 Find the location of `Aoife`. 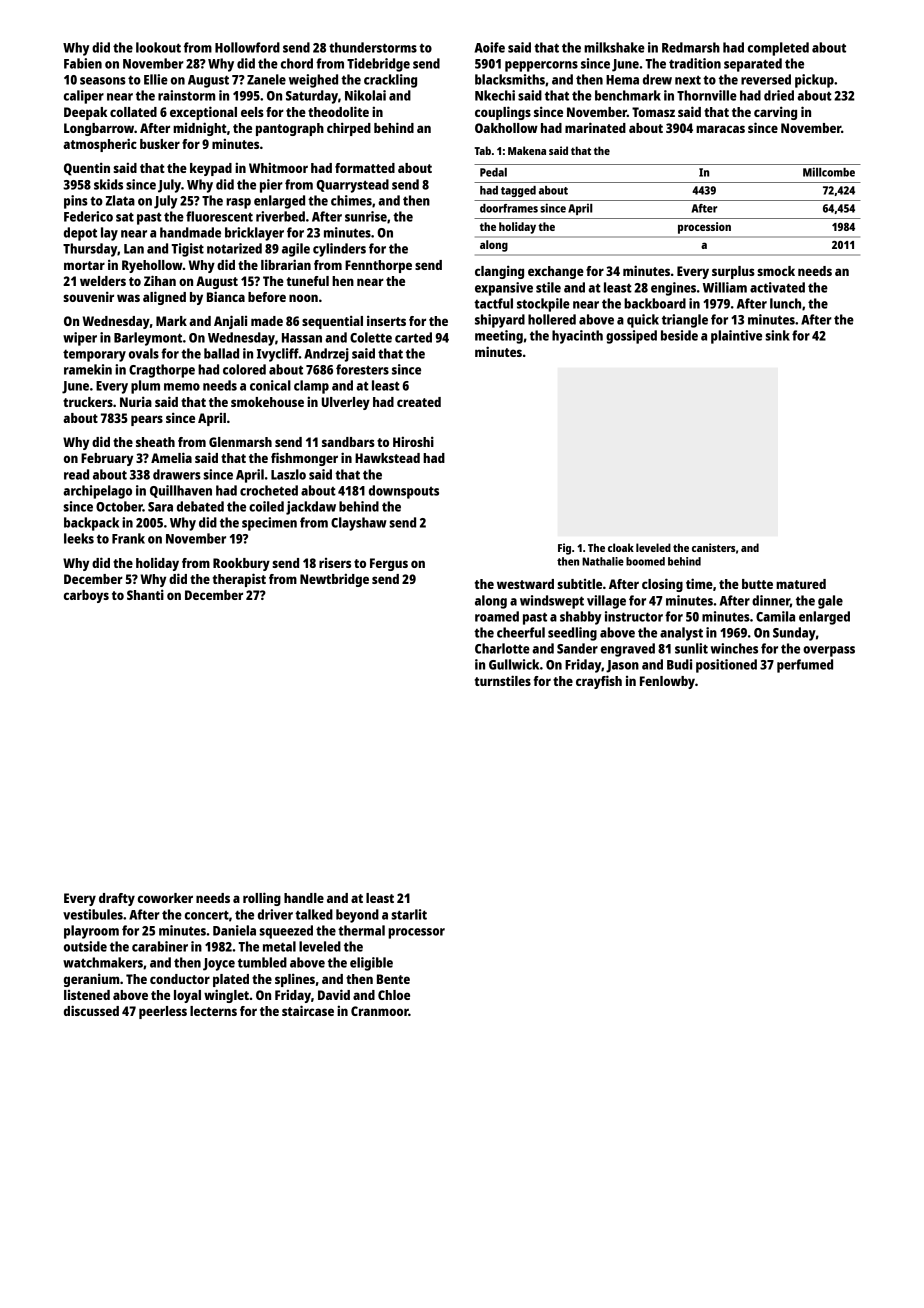

Aoife is located at coordinates (489, 47).
